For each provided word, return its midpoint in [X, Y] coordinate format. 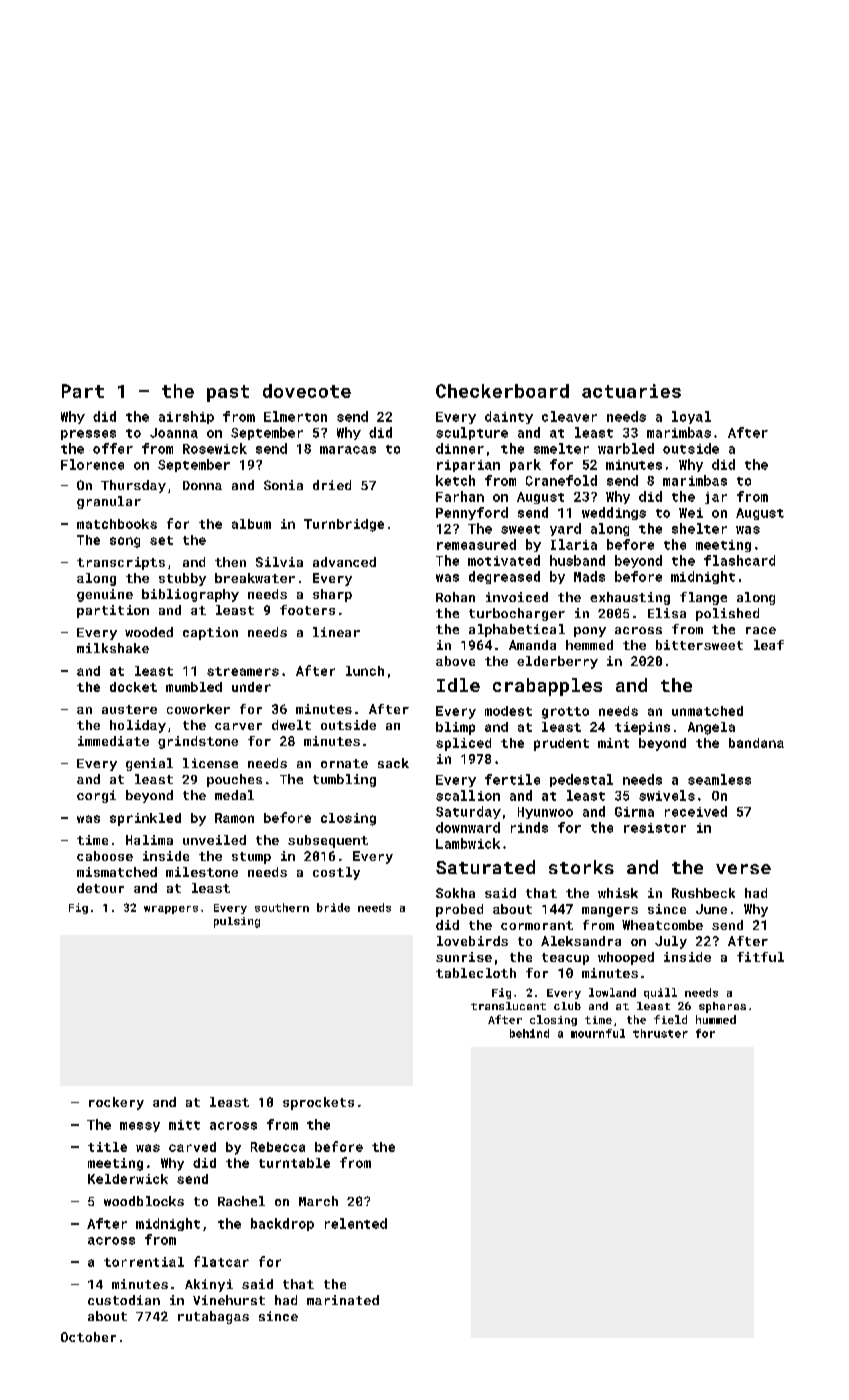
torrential [144, 1262]
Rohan [455, 597]
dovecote [307, 391]
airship [186, 417]
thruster [660, 1033]
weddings [614, 513]
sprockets [318, 1103]
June [711, 909]
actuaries [631, 391]
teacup [565, 959]
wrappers [171, 910]
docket [133, 687]
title [107, 1147]
